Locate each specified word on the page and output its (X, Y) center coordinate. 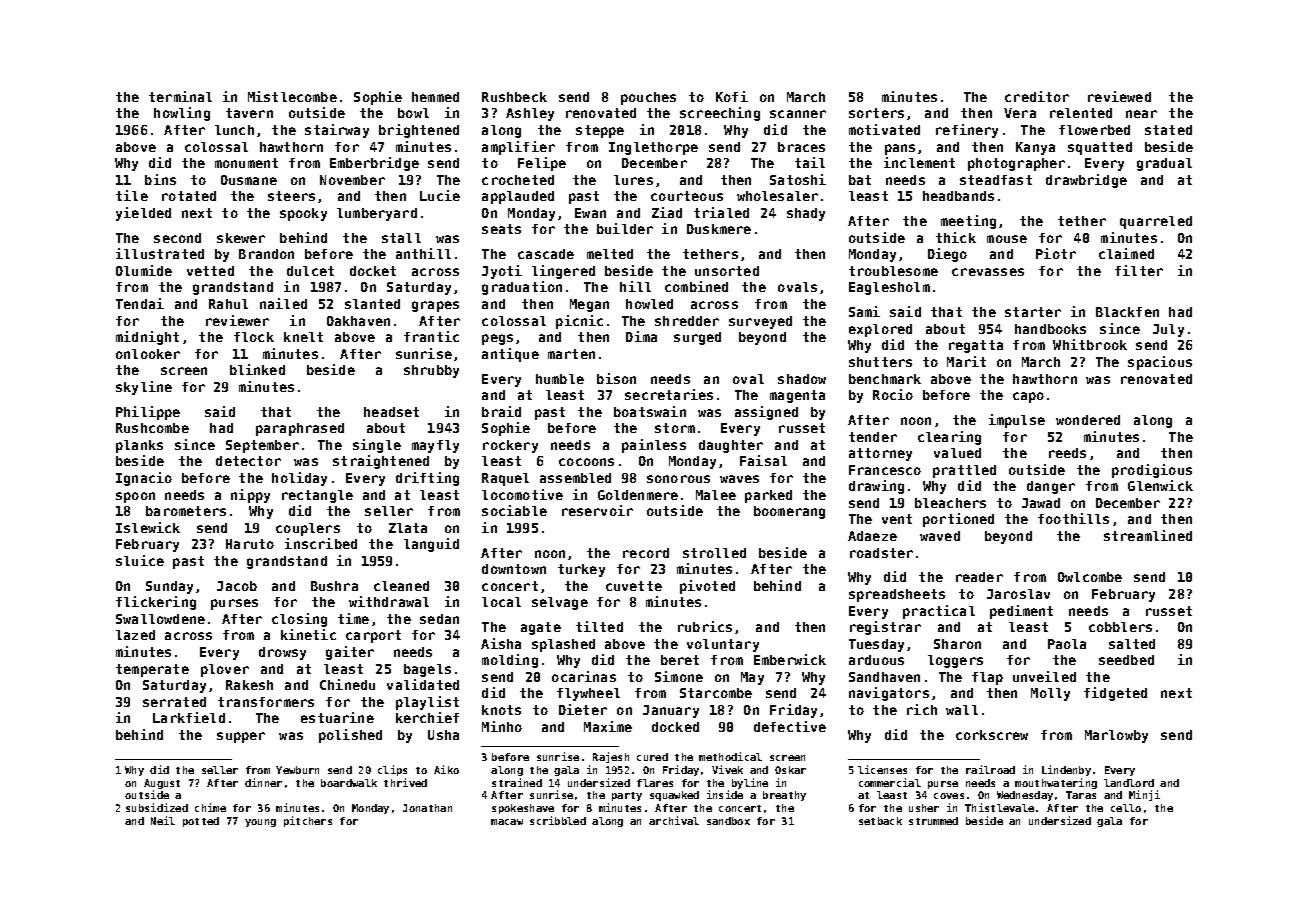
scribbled (558, 820)
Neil (163, 820)
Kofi (732, 96)
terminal (180, 96)
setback (880, 821)
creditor (1037, 96)
